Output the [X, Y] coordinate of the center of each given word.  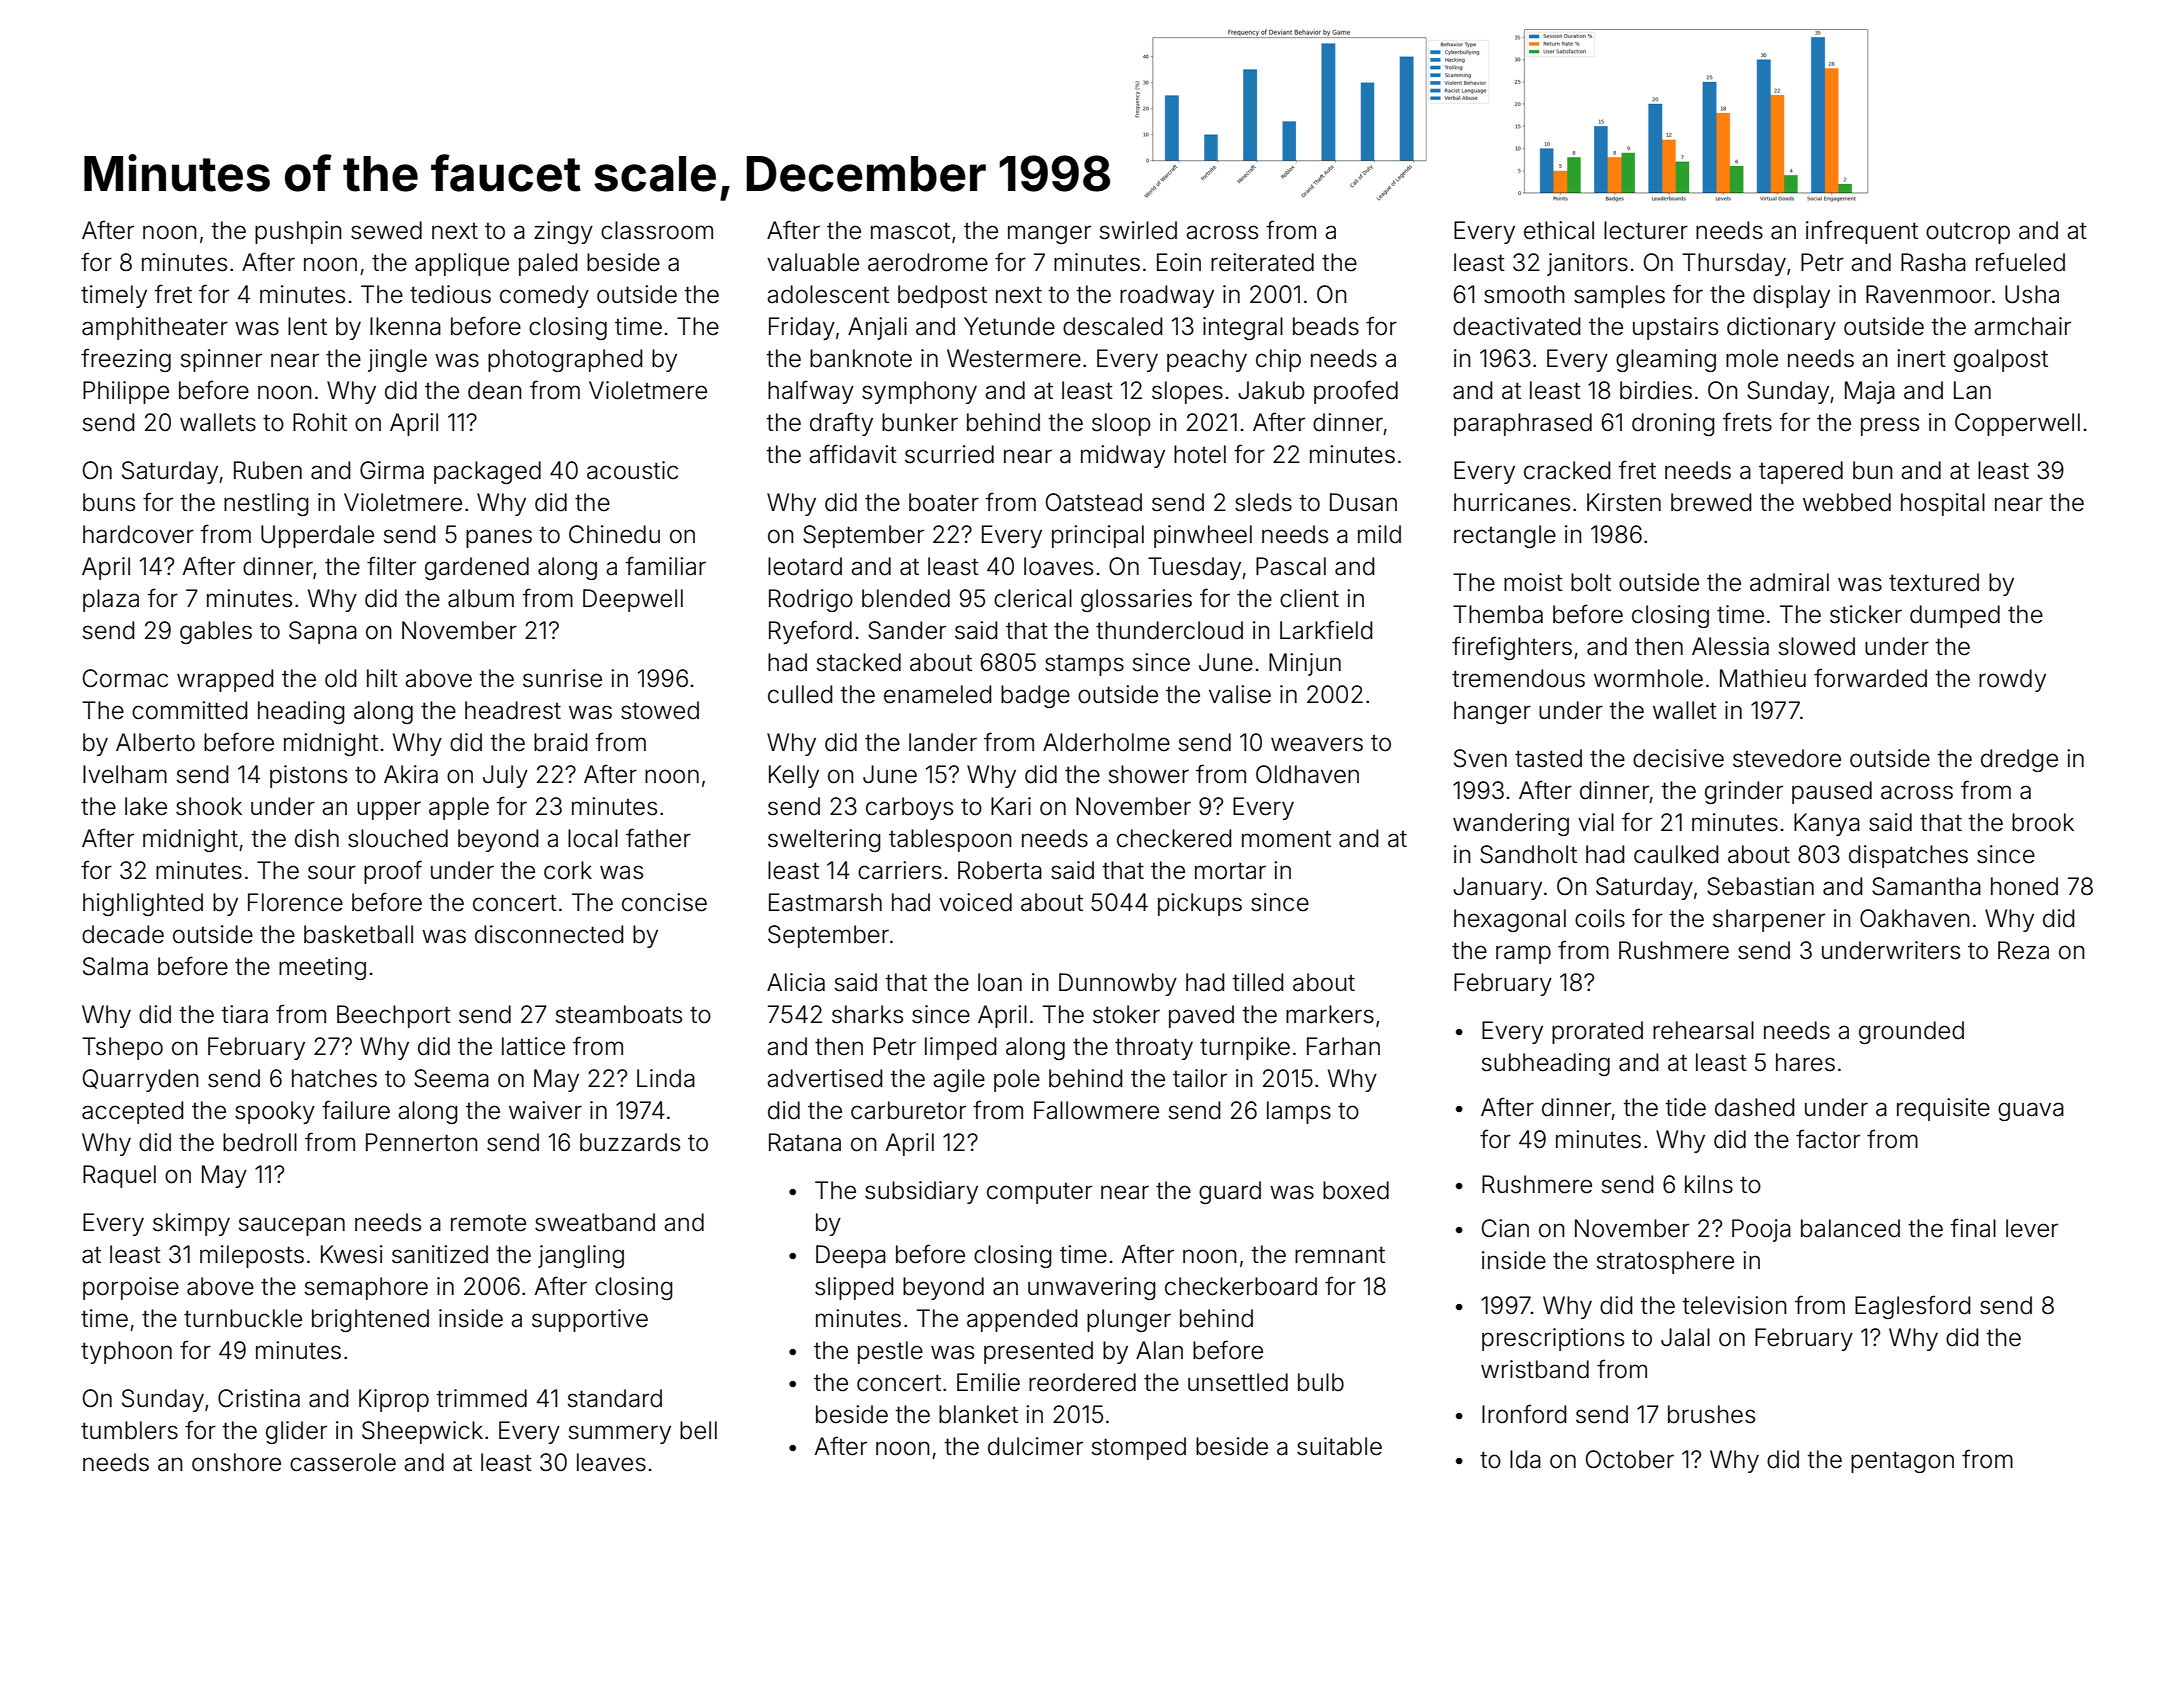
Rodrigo [811, 600]
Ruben [268, 470]
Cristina [259, 1398]
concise [664, 902]
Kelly [794, 776]
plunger [1129, 1320]
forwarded [1870, 678]
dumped [1955, 616]
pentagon [1902, 1462]
